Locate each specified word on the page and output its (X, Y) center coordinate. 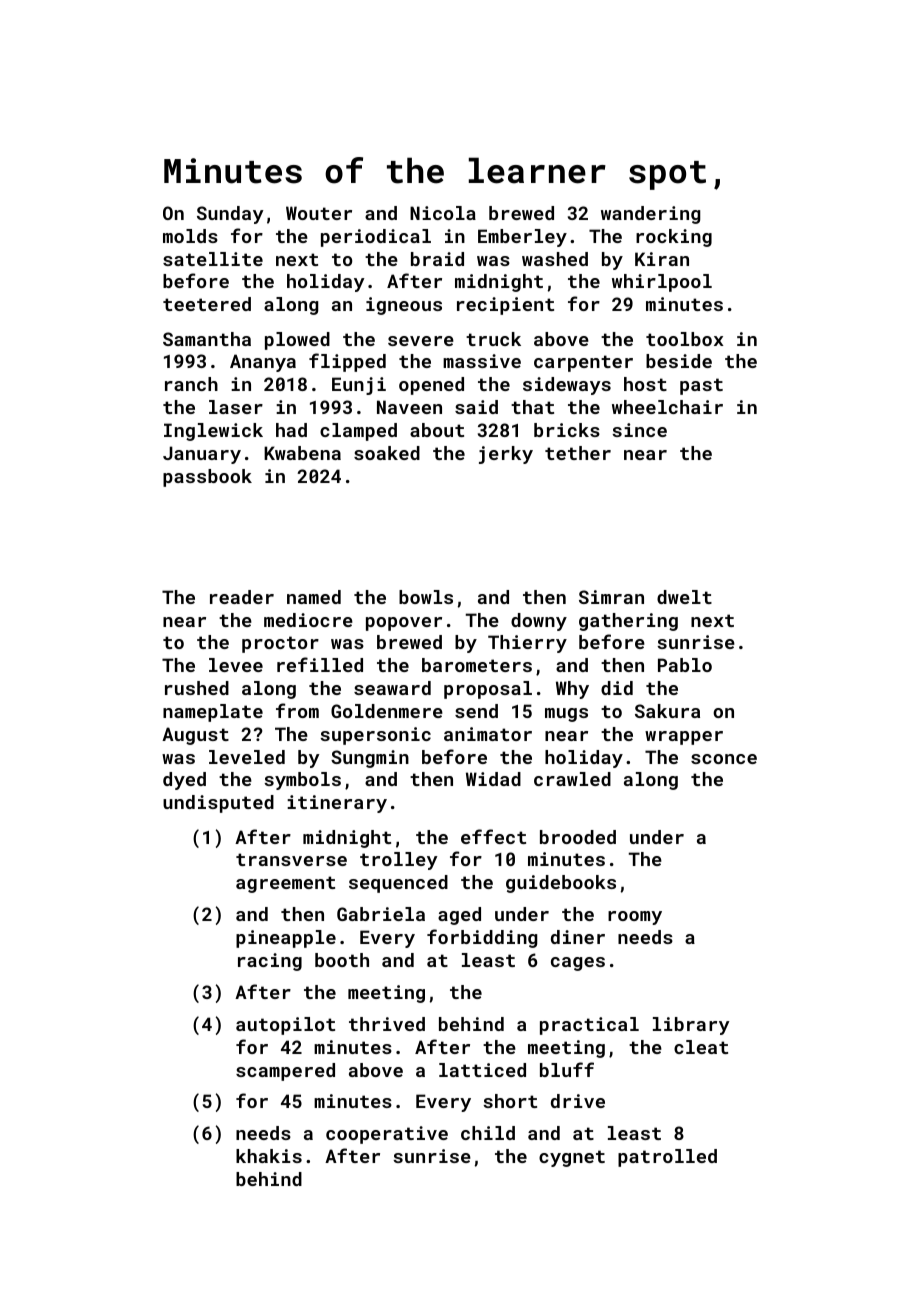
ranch (191, 384)
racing (270, 962)
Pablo (685, 665)
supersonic (375, 736)
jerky (506, 455)
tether (578, 453)
